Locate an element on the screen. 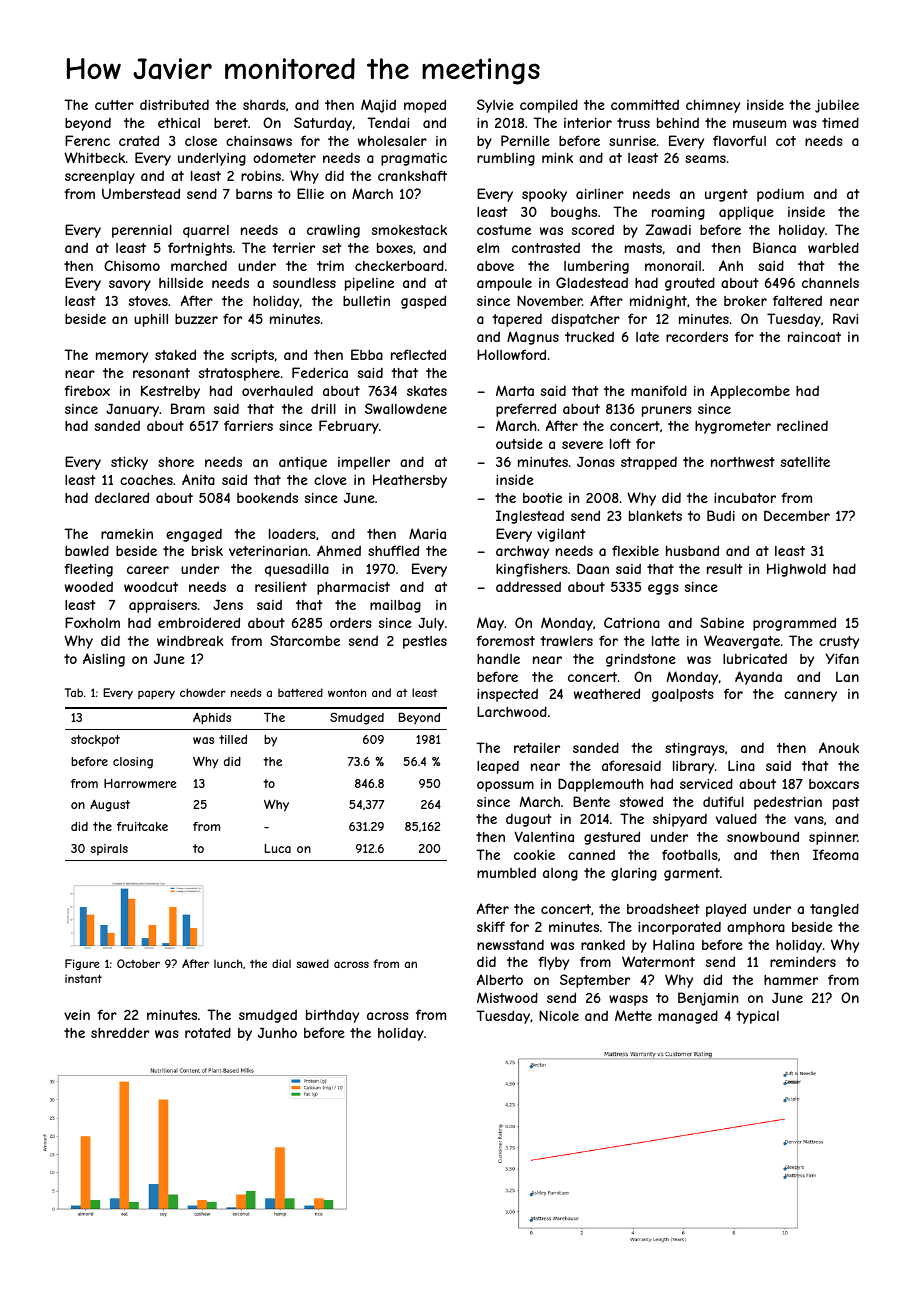 Image resolution: width=924 pixels, height=1308 pixels. smokestack is located at coordinates (409, 230).
